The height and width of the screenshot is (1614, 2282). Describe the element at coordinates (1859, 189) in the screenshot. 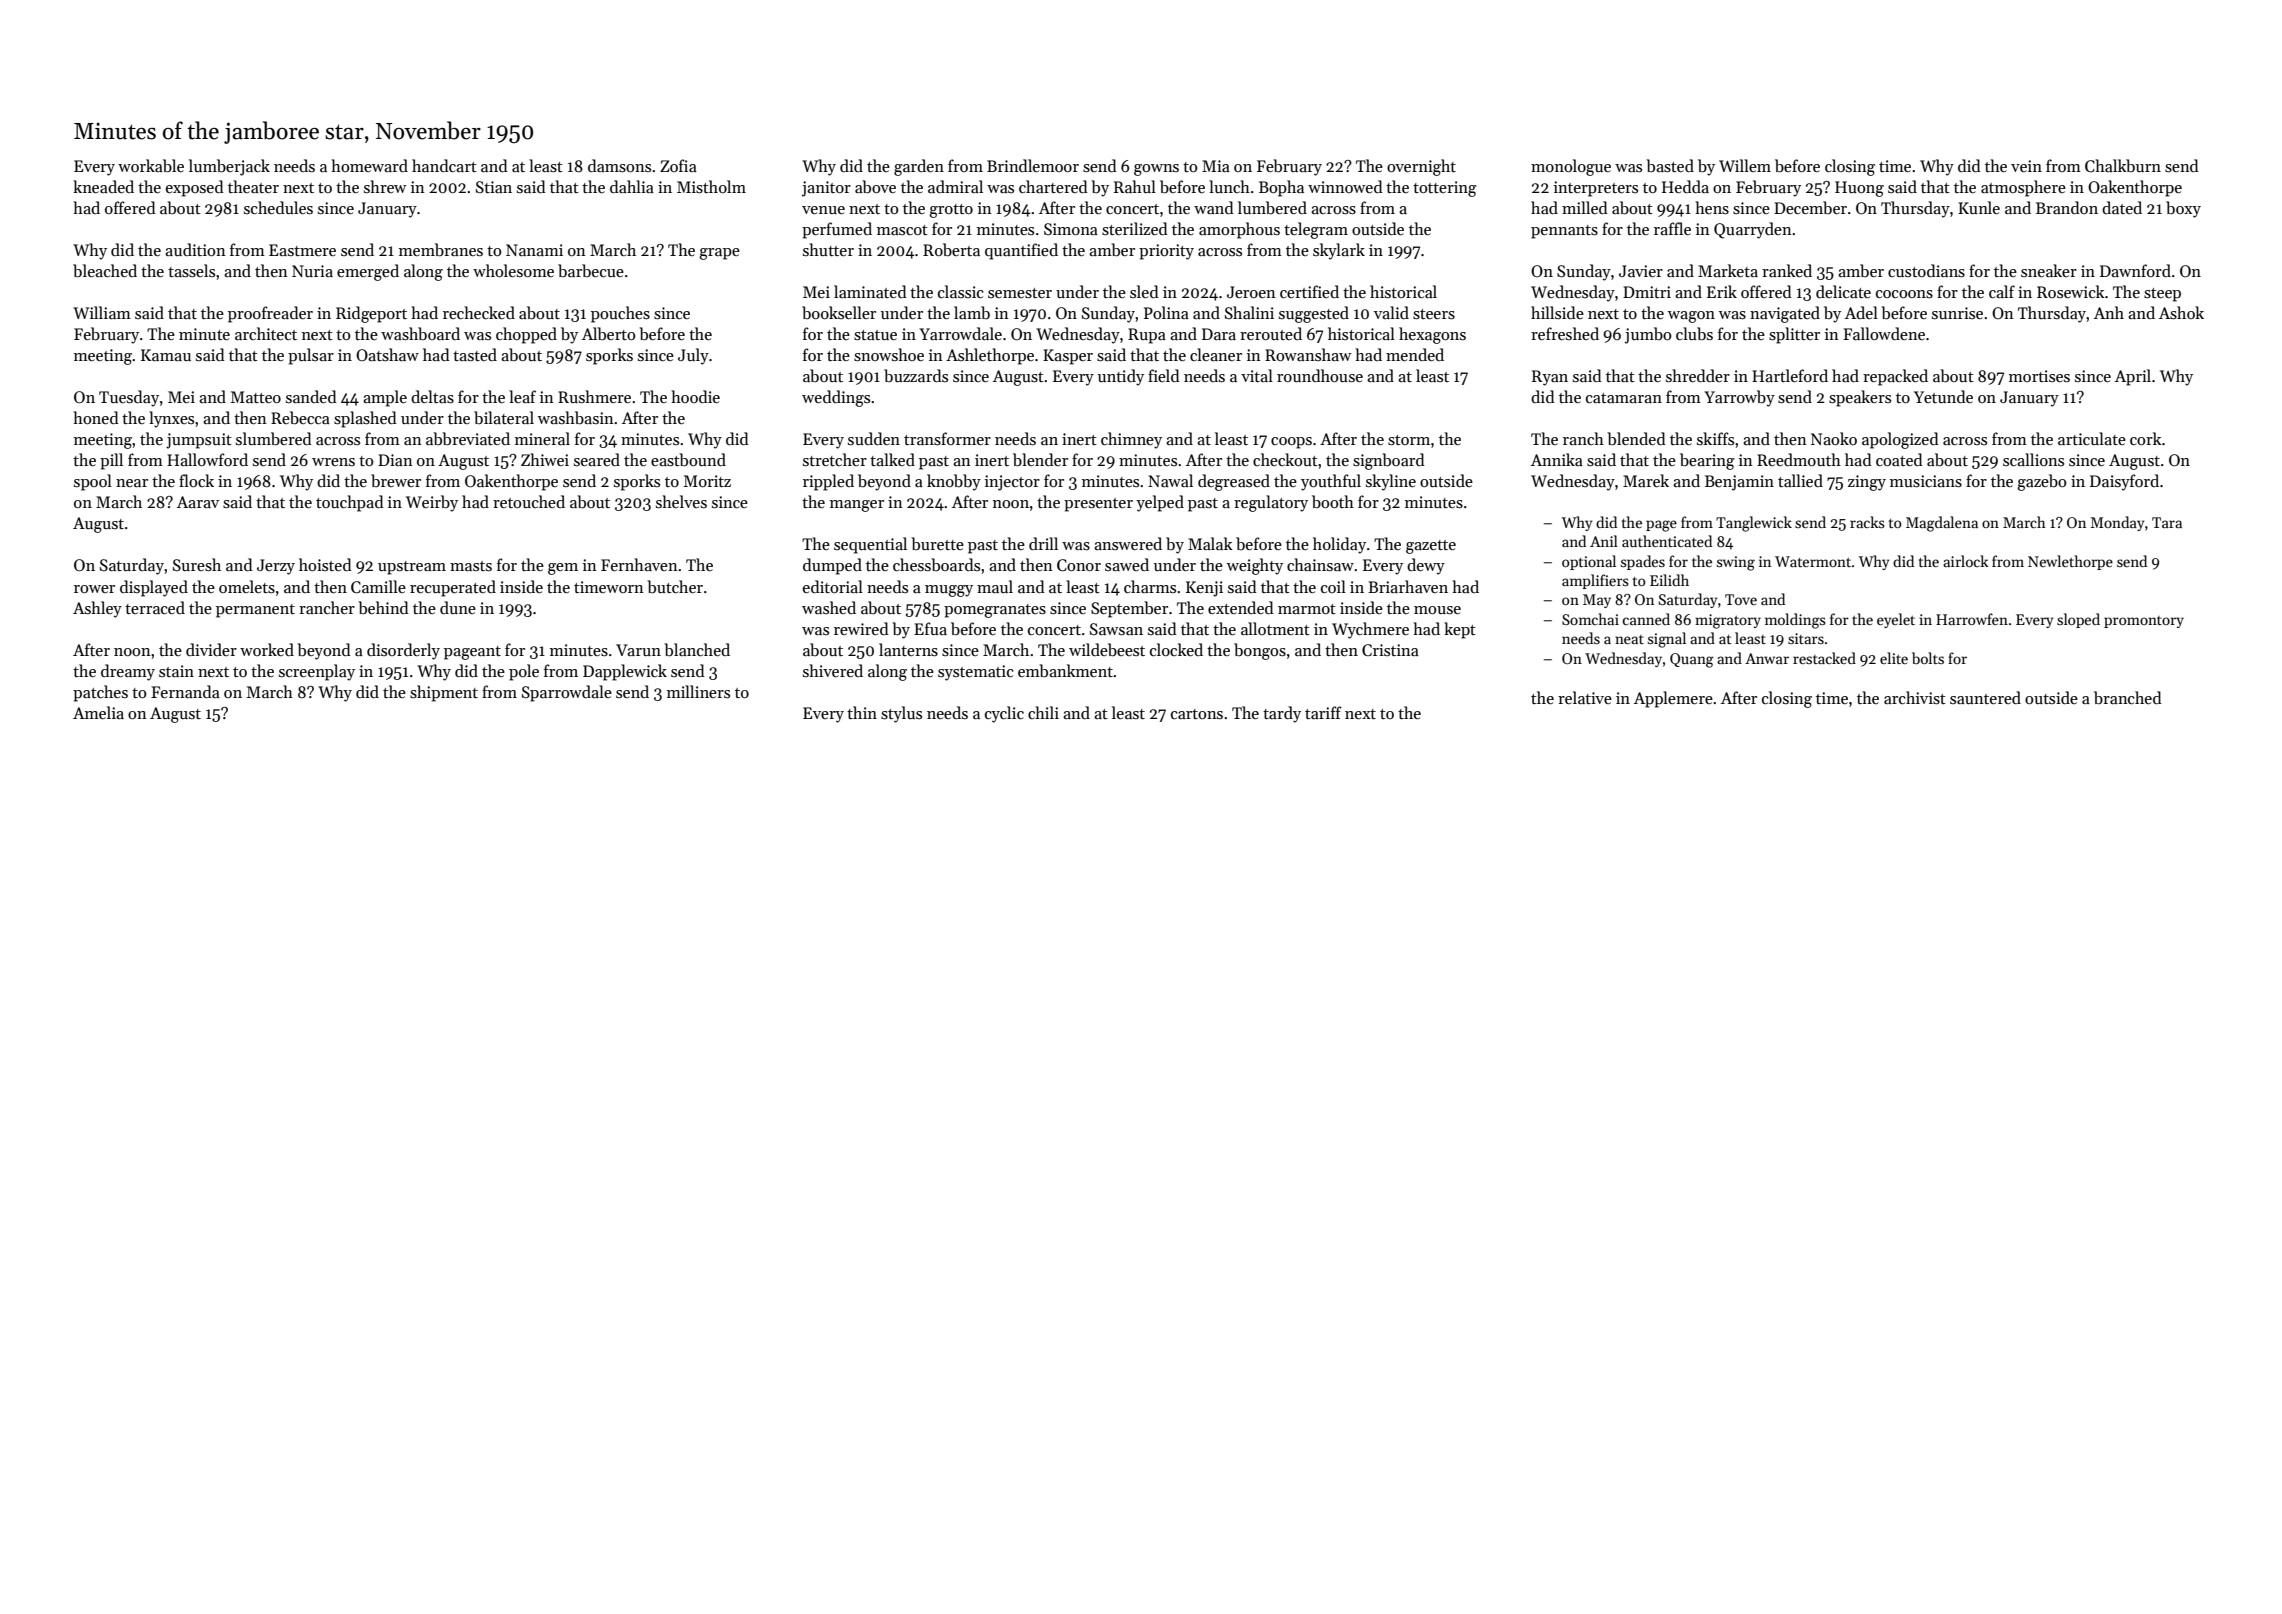

I see `Huong` at that location.
